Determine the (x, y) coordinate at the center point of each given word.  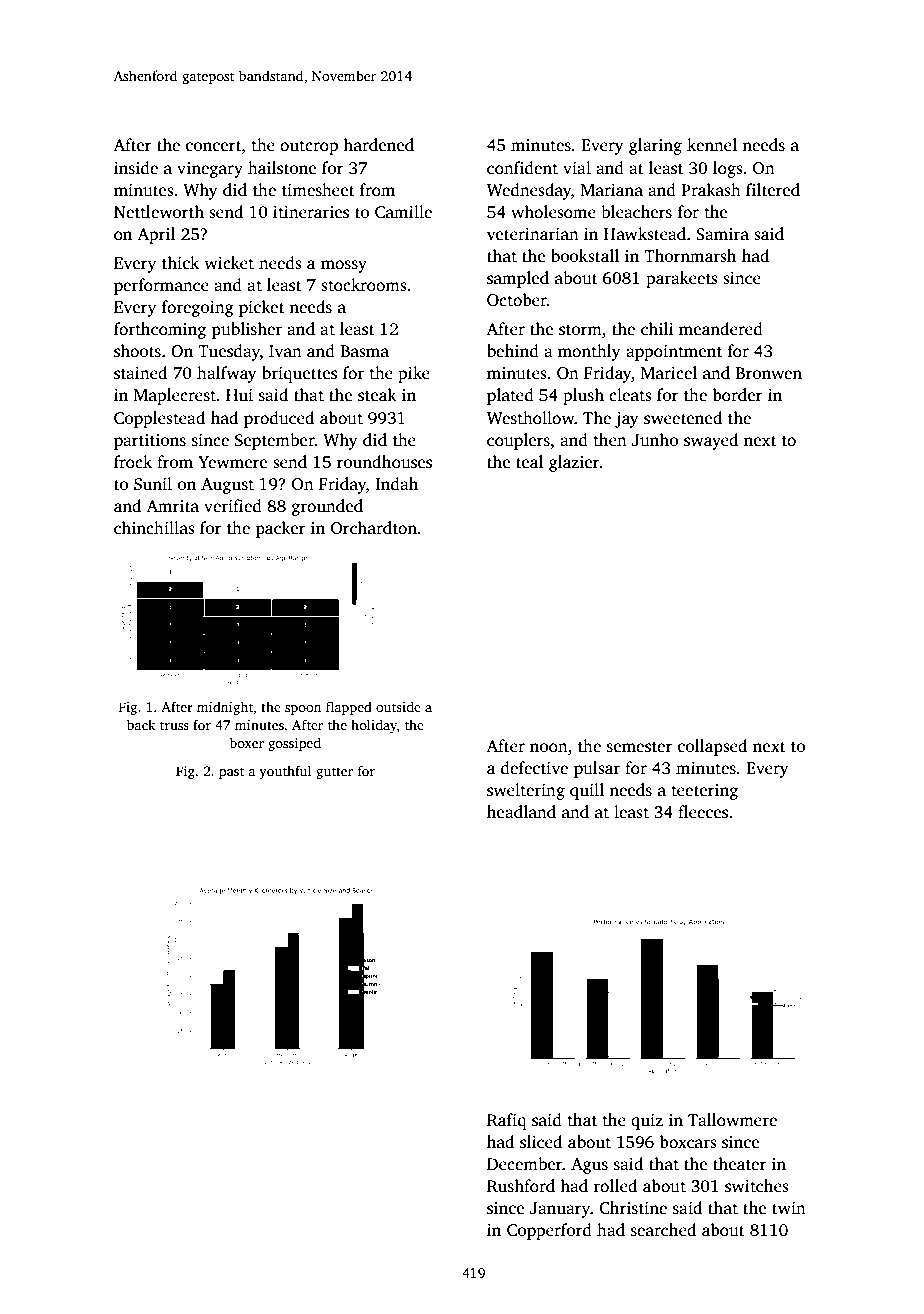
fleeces (703, 812)
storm (580, 330)
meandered (721, 329)
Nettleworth (159, 212)
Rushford (521, 1186)
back (141, 724)
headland (521, 812)
